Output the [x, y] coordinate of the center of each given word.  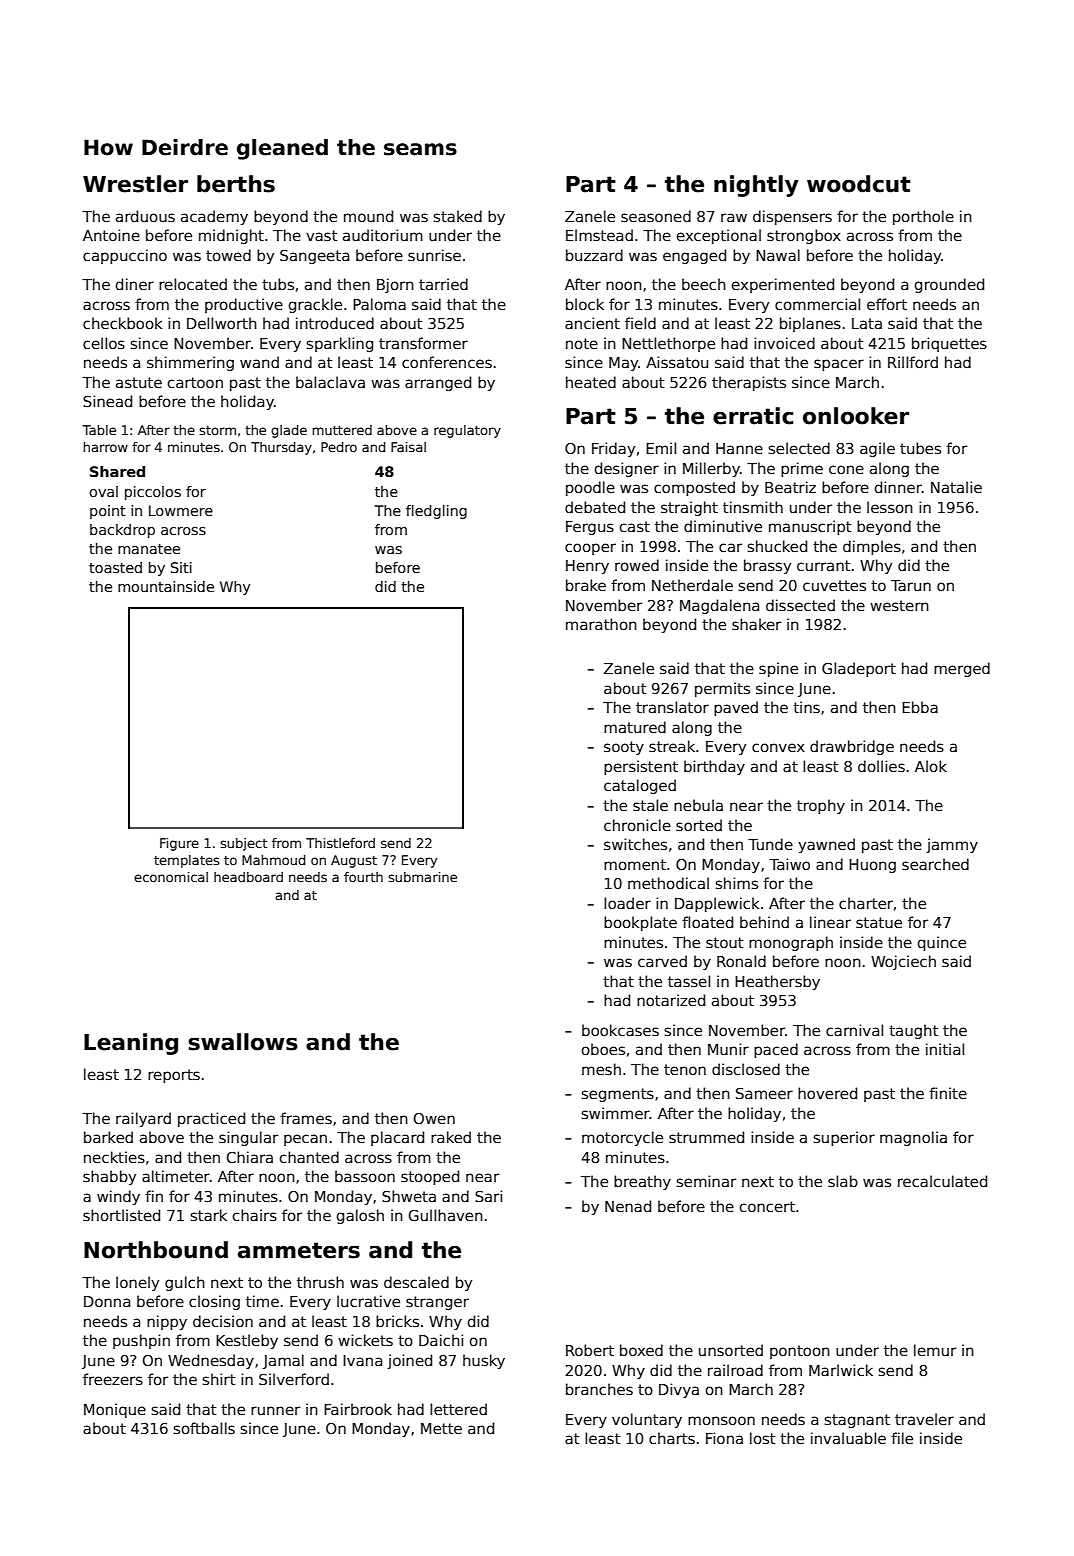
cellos [104, 343]
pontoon [800, 1352]
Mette [441, 1428]
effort [887, 304]
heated [591, 382]
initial [945, 1049]
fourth [363, 877]
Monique [115, 1410]
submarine [422, 877]
